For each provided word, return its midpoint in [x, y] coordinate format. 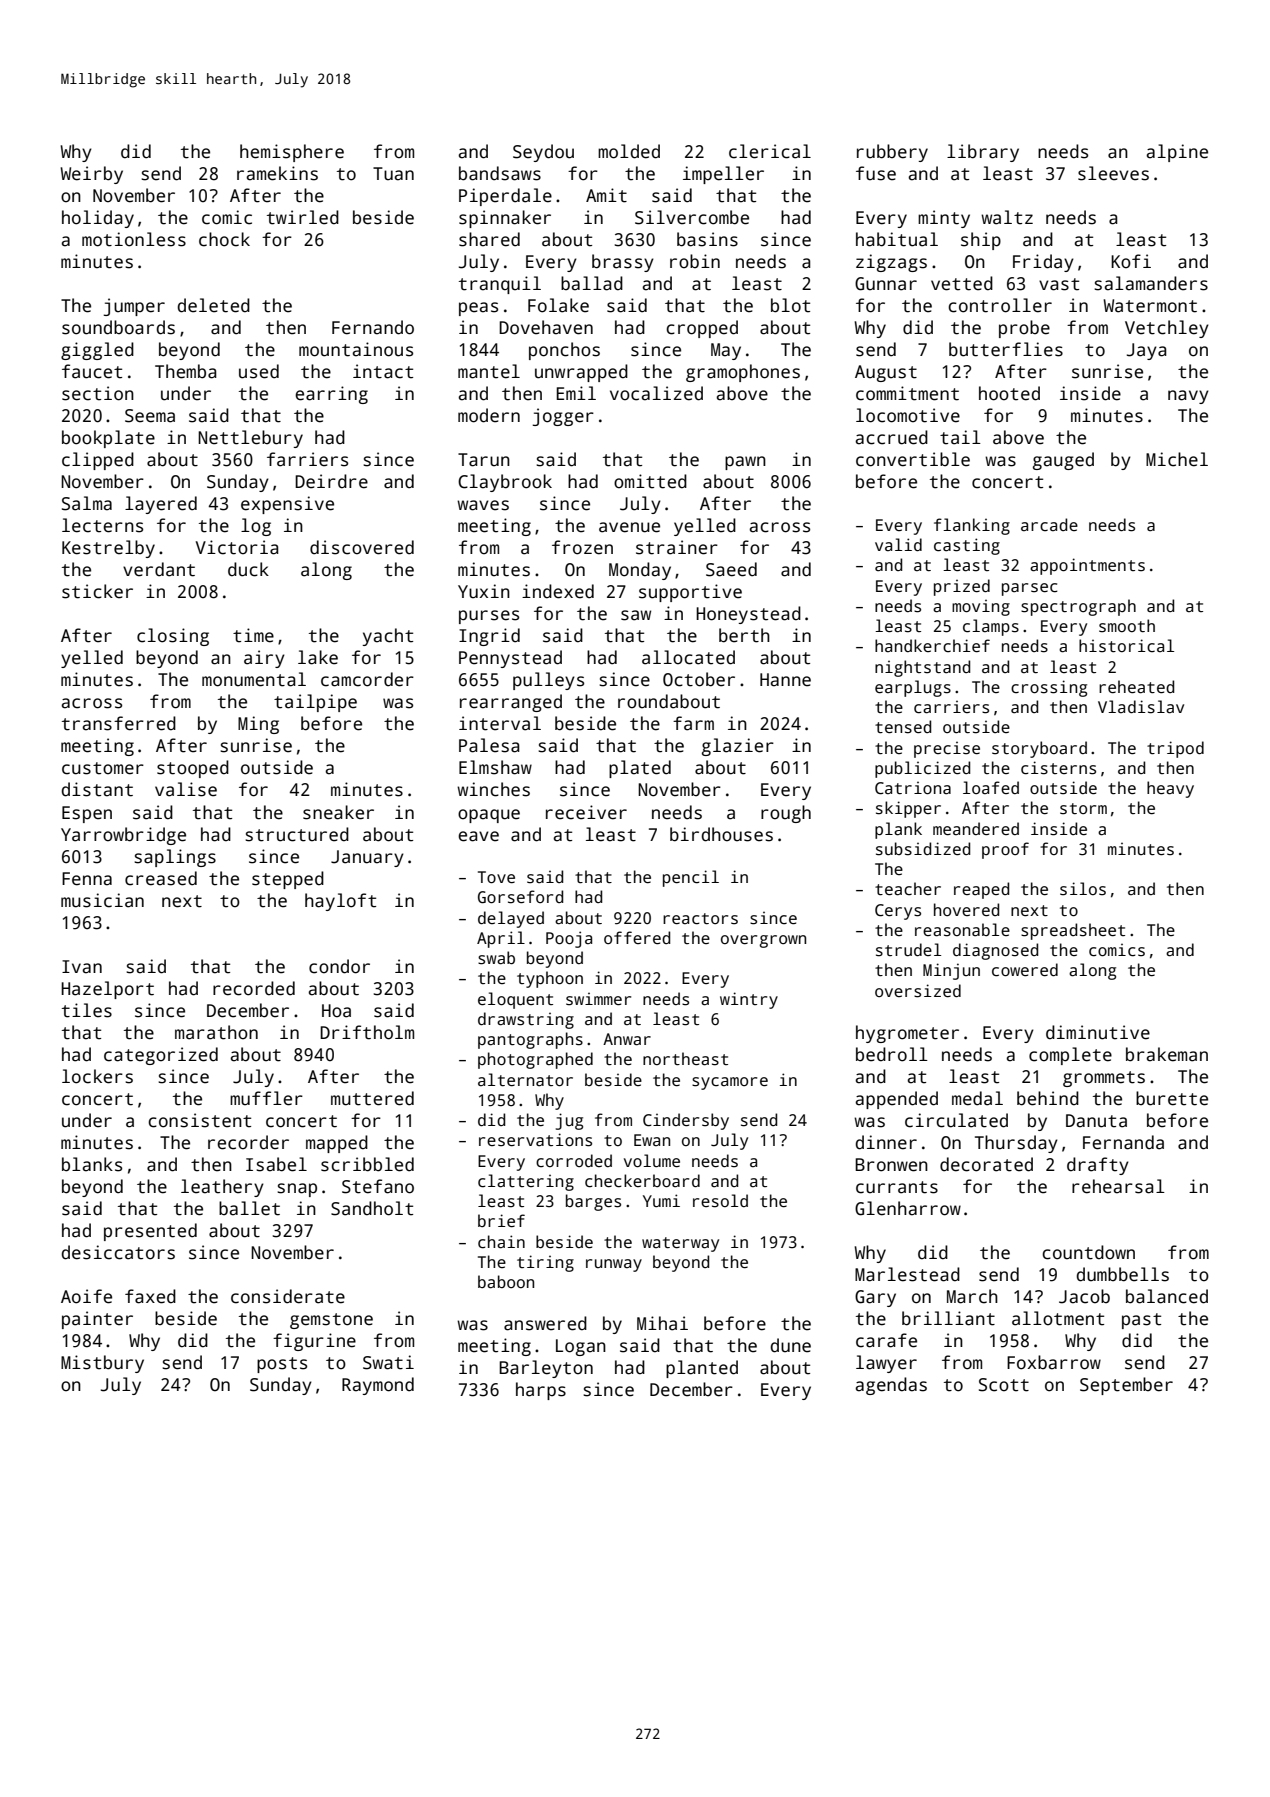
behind [1048, 1098]
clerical [770, 151]
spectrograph [1078, 607]
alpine [1177, 153]
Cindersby [686, 1121]
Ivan [82, 967]
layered [161, 505]
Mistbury [102, 1364]
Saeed [731, 569]
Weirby [91, 175]
